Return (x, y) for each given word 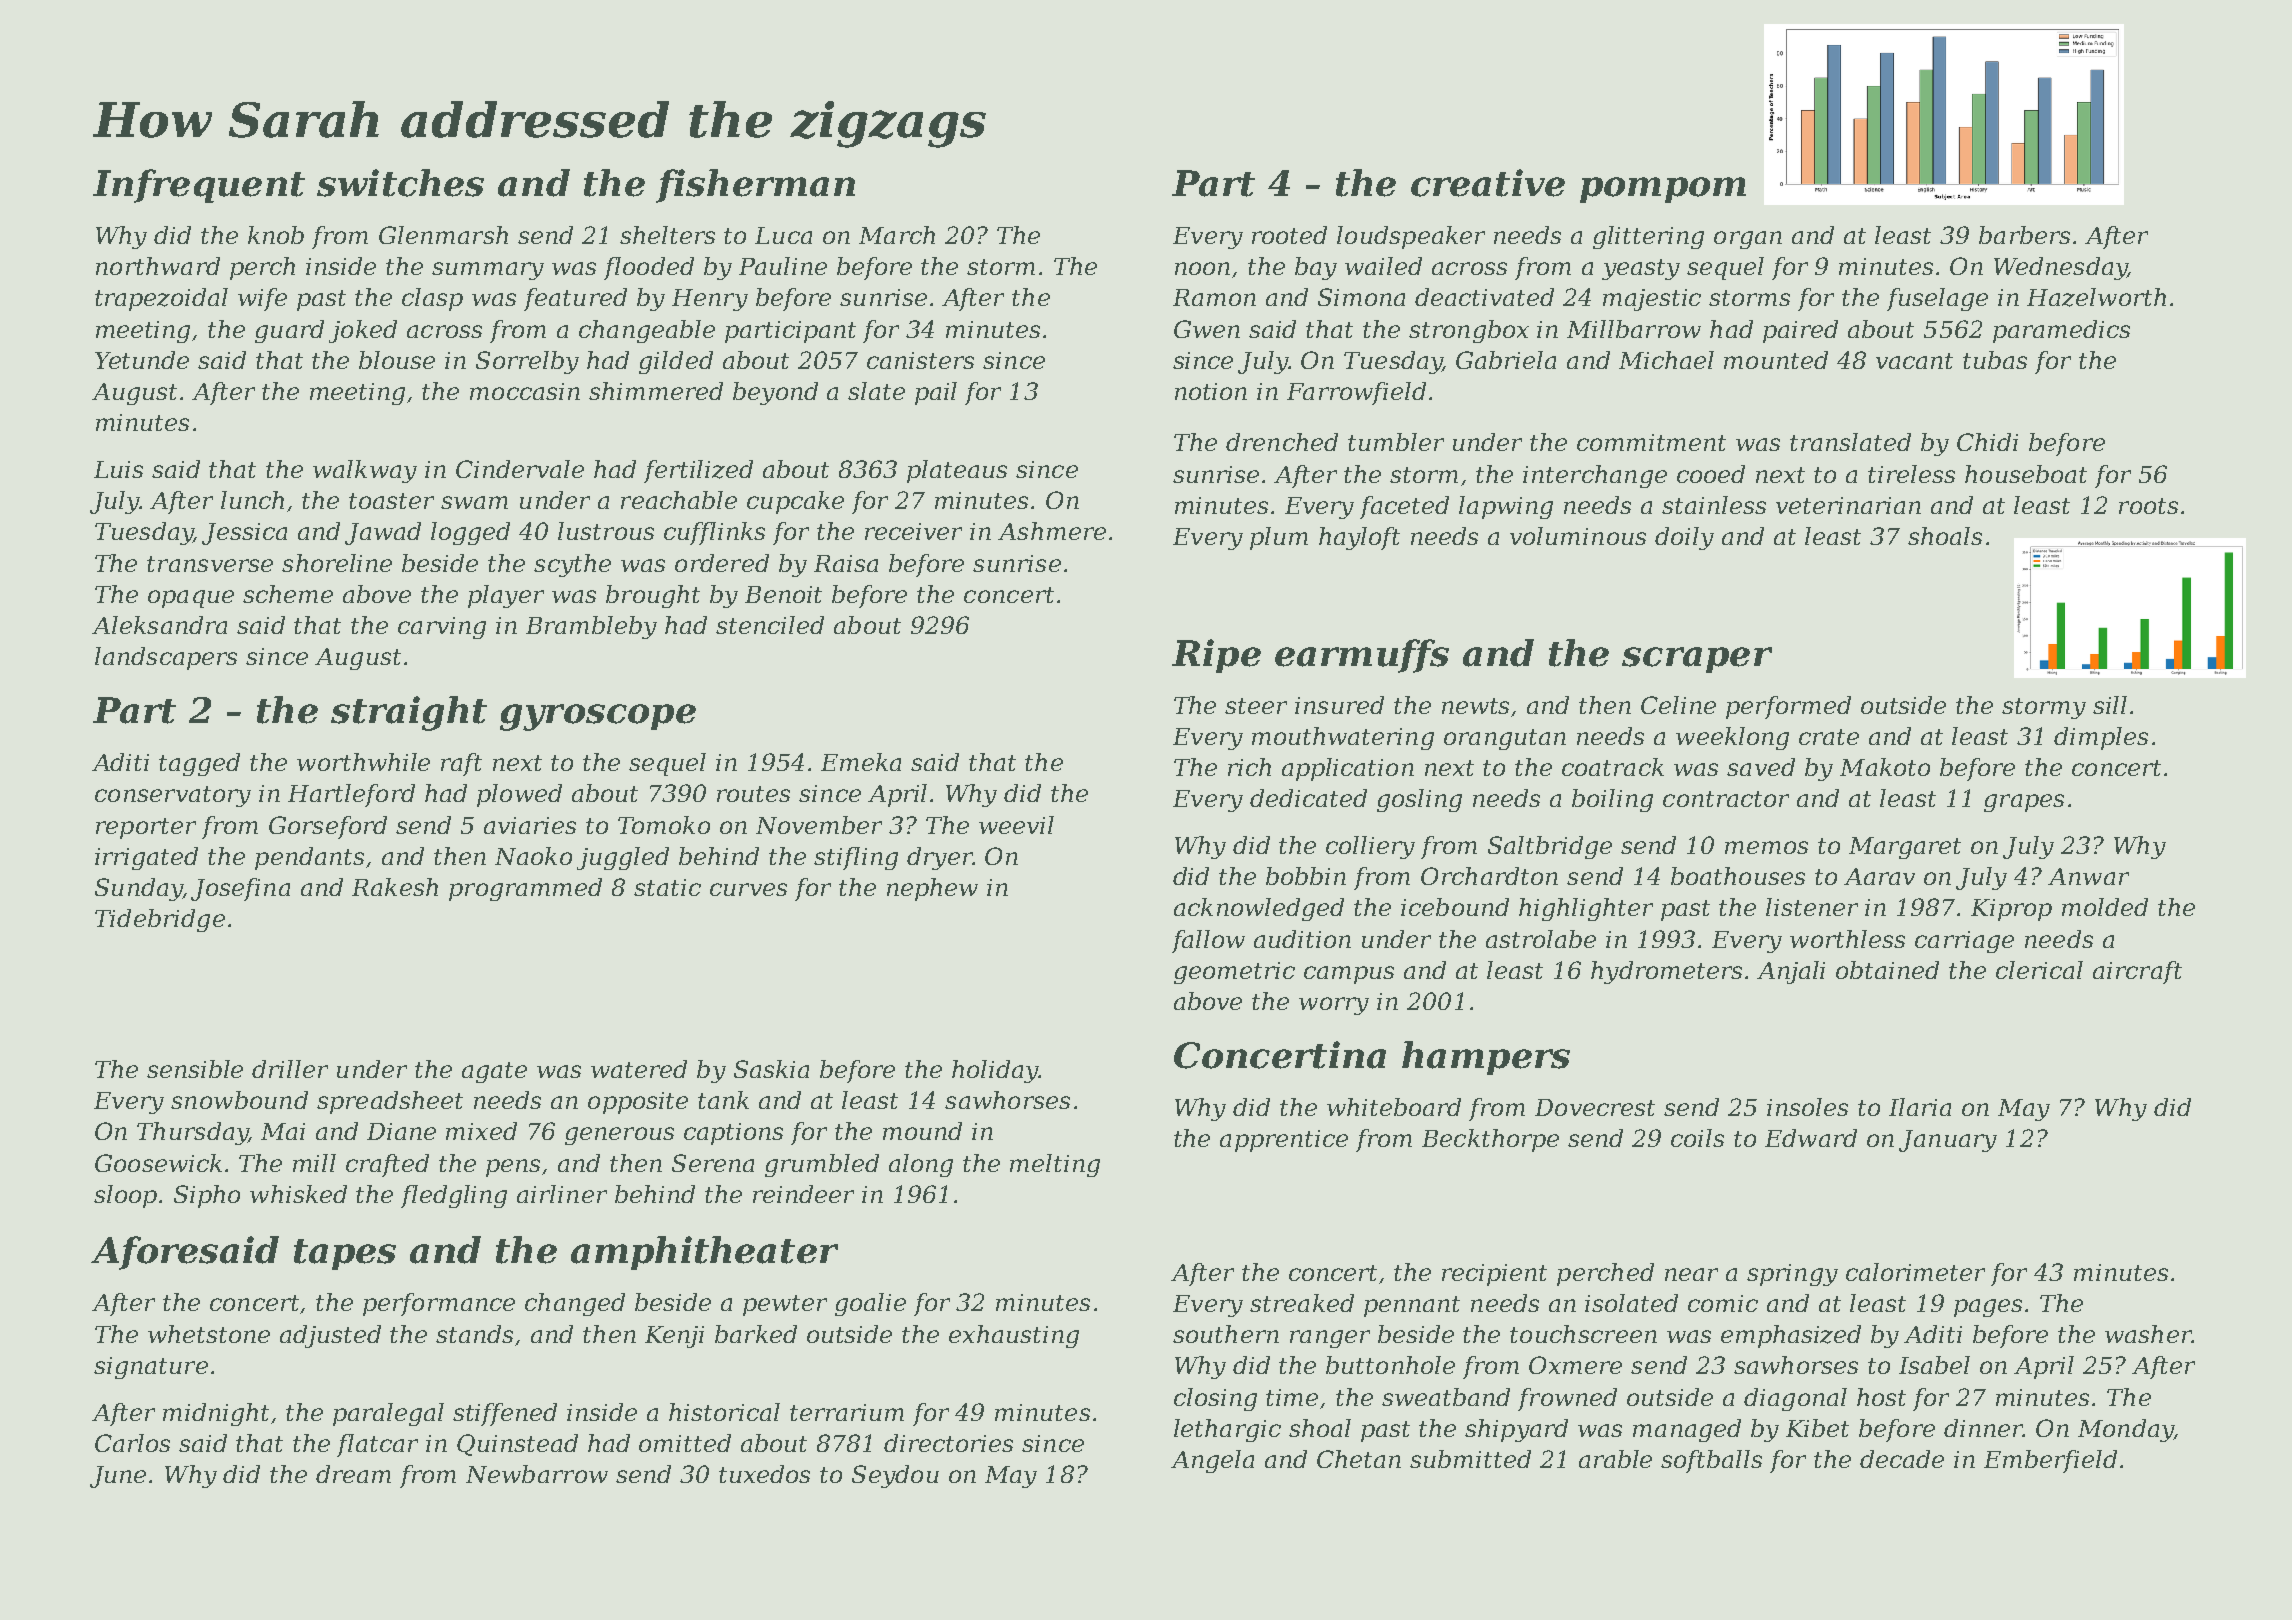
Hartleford (351, 795)
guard (289, 331)
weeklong (1732, 738)
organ (1748, 240)
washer (2148, 1334)
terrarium (847, 1412)
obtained (1887, 970)
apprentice (1284, 1141)
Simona (1361, 297)
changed (575, 1304)
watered (639, 1069)
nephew (932, 889)
